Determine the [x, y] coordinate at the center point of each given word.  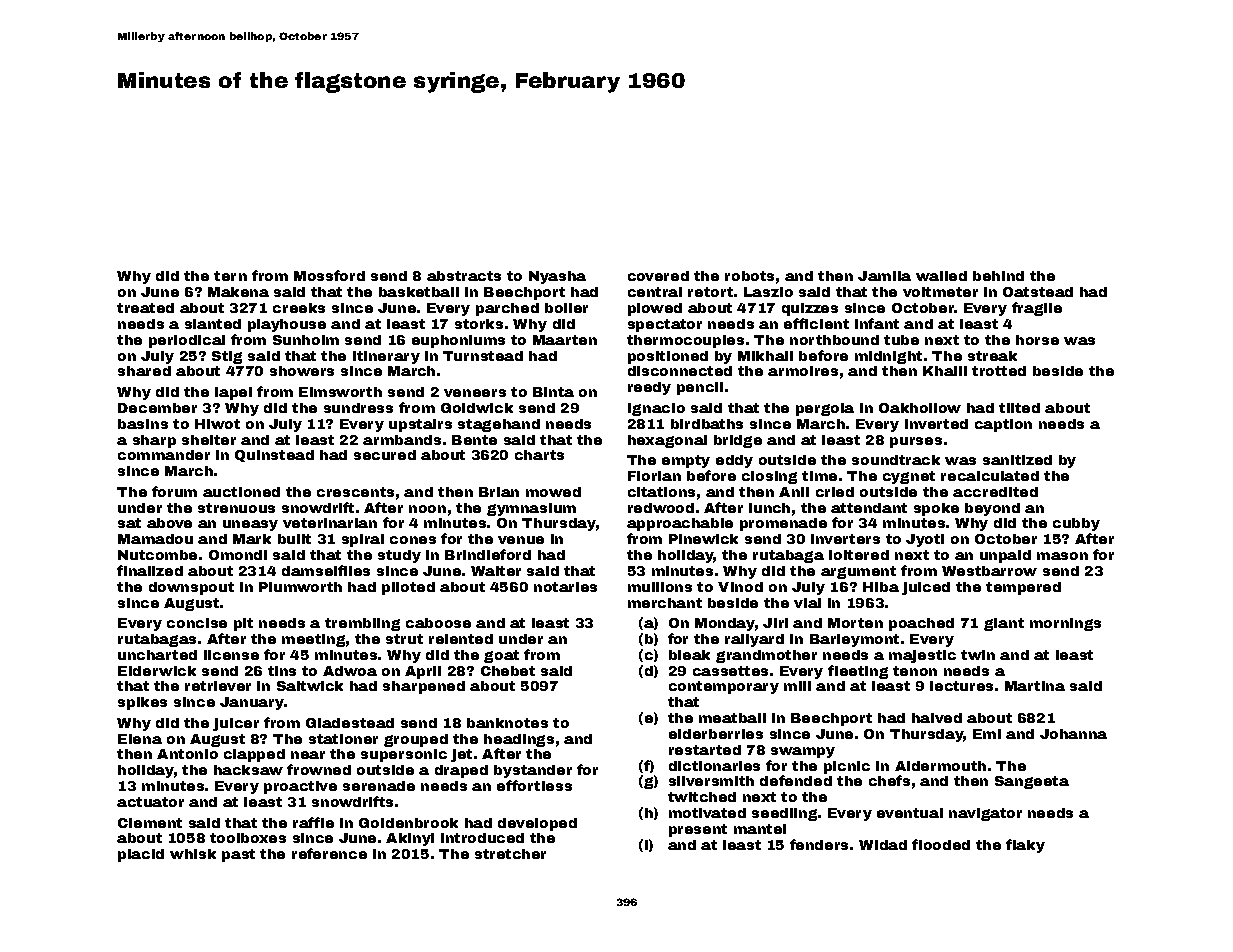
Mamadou [155, 539]
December [157, 408]
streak [992, 356]
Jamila [884, 276]
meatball [732, 718]
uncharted [157, 655]
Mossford [329, 275]
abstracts [464, 276]
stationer [343, 739]
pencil [700, 388]
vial [807, 603]
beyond [992, 509]
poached [921, 624]
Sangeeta [1032, 782]
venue [521, 540]
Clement [150, 823]
